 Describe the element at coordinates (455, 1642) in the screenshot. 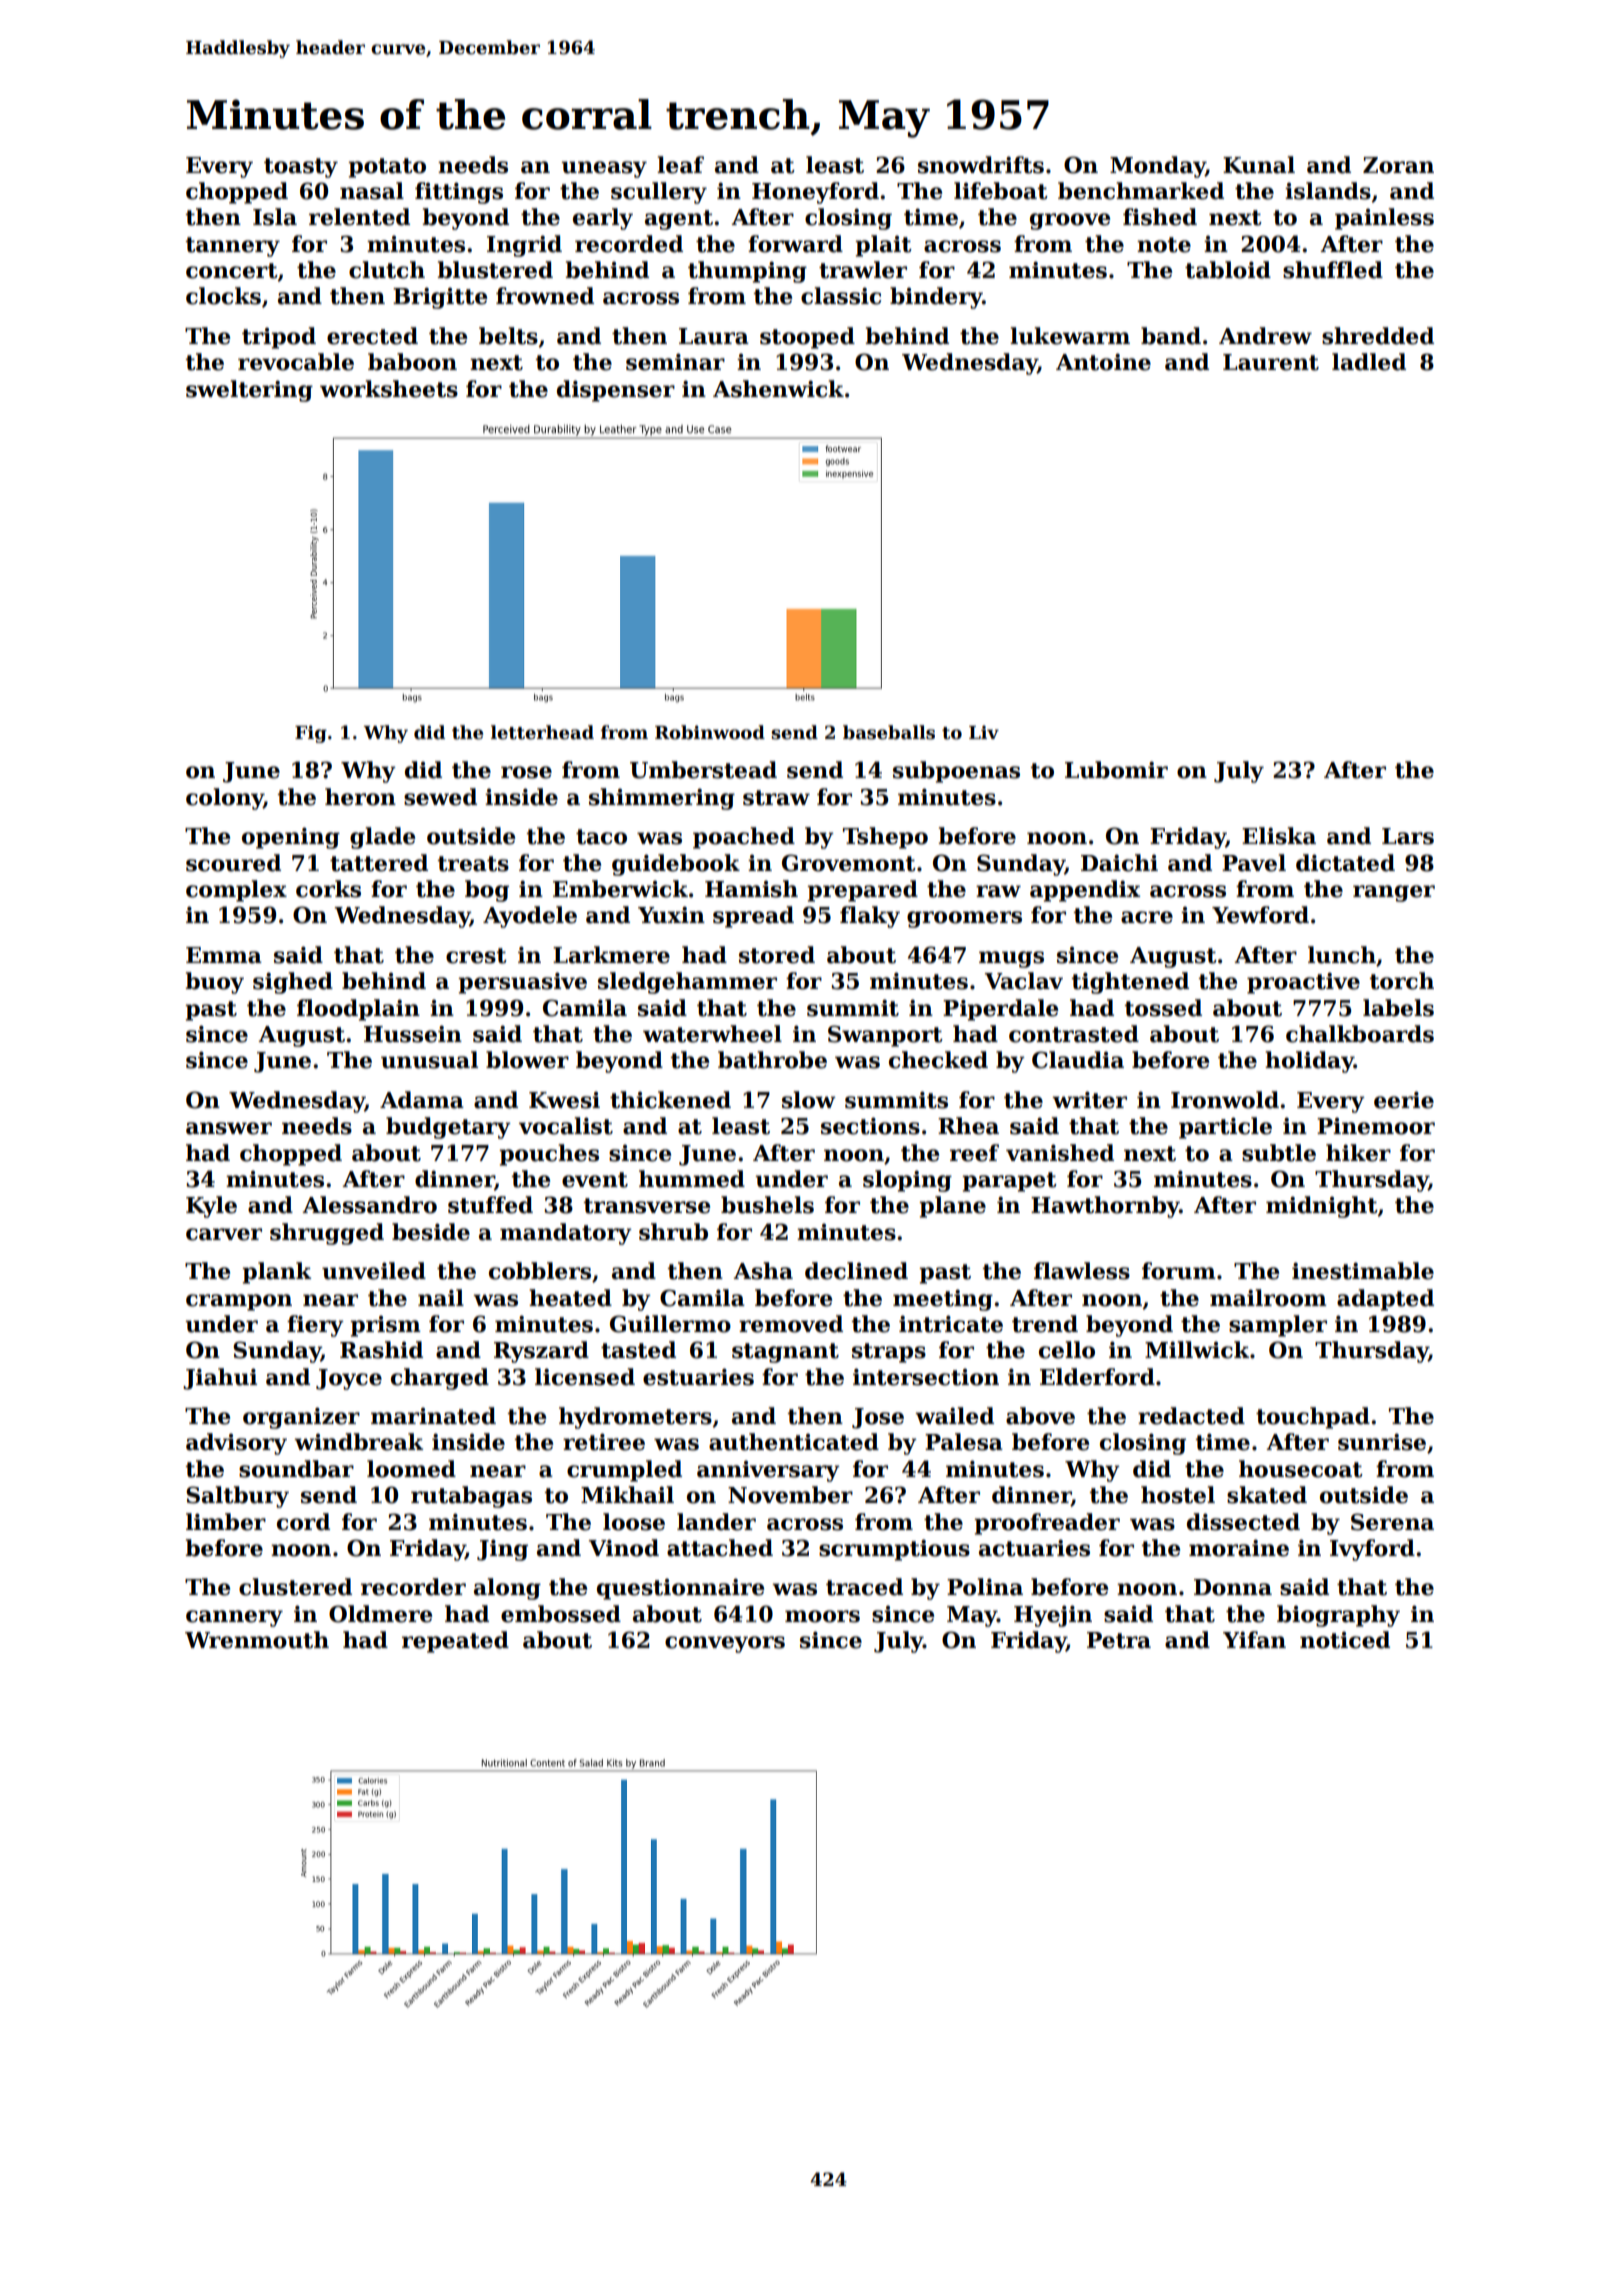

I see `repeated` at that location.
